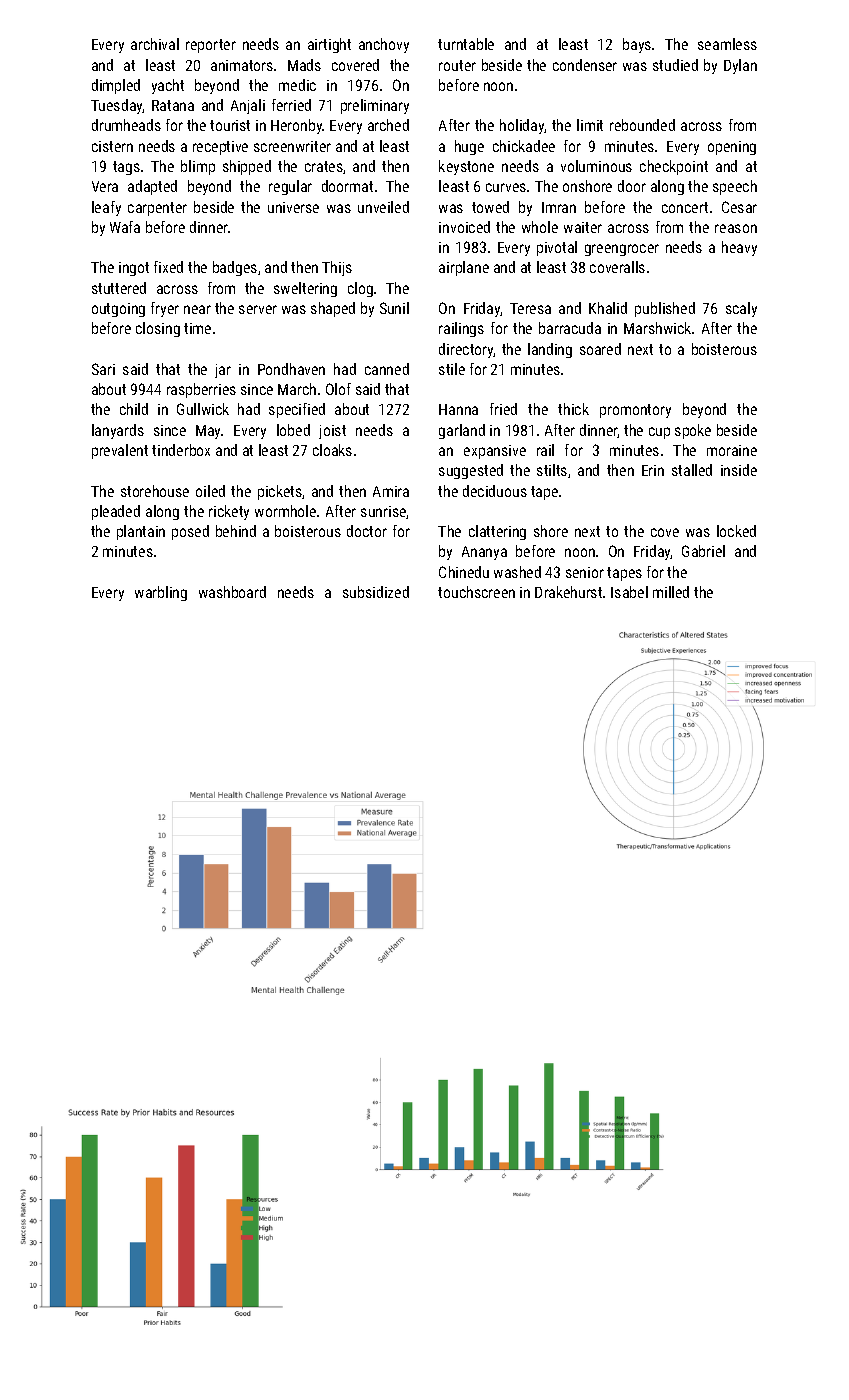  What do you see at coordinates (585, 572) in the screenshot?
I see `senior` at bounding box center [585, 572].
